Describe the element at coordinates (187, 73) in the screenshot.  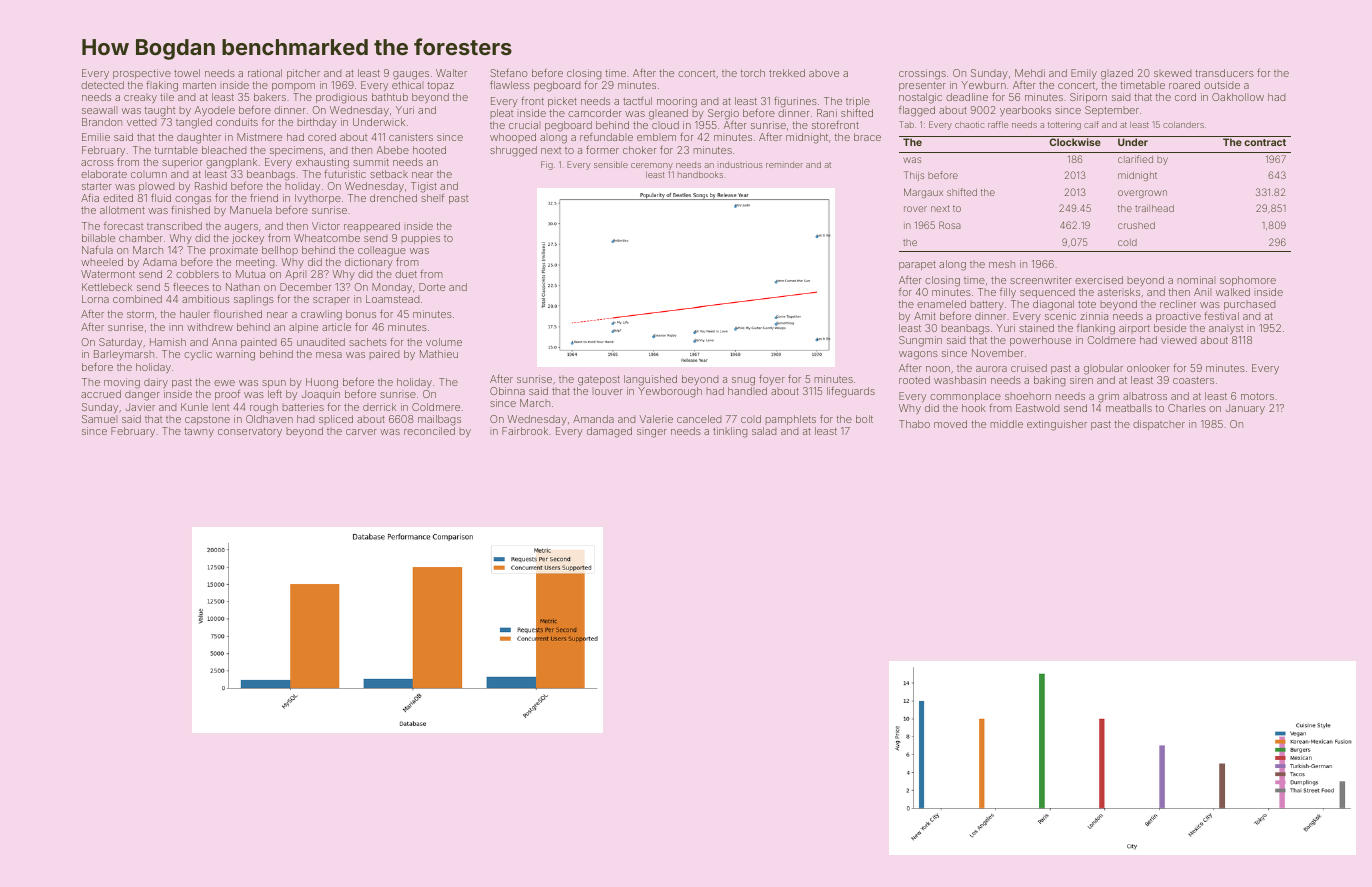
I see `towel` at that location.
